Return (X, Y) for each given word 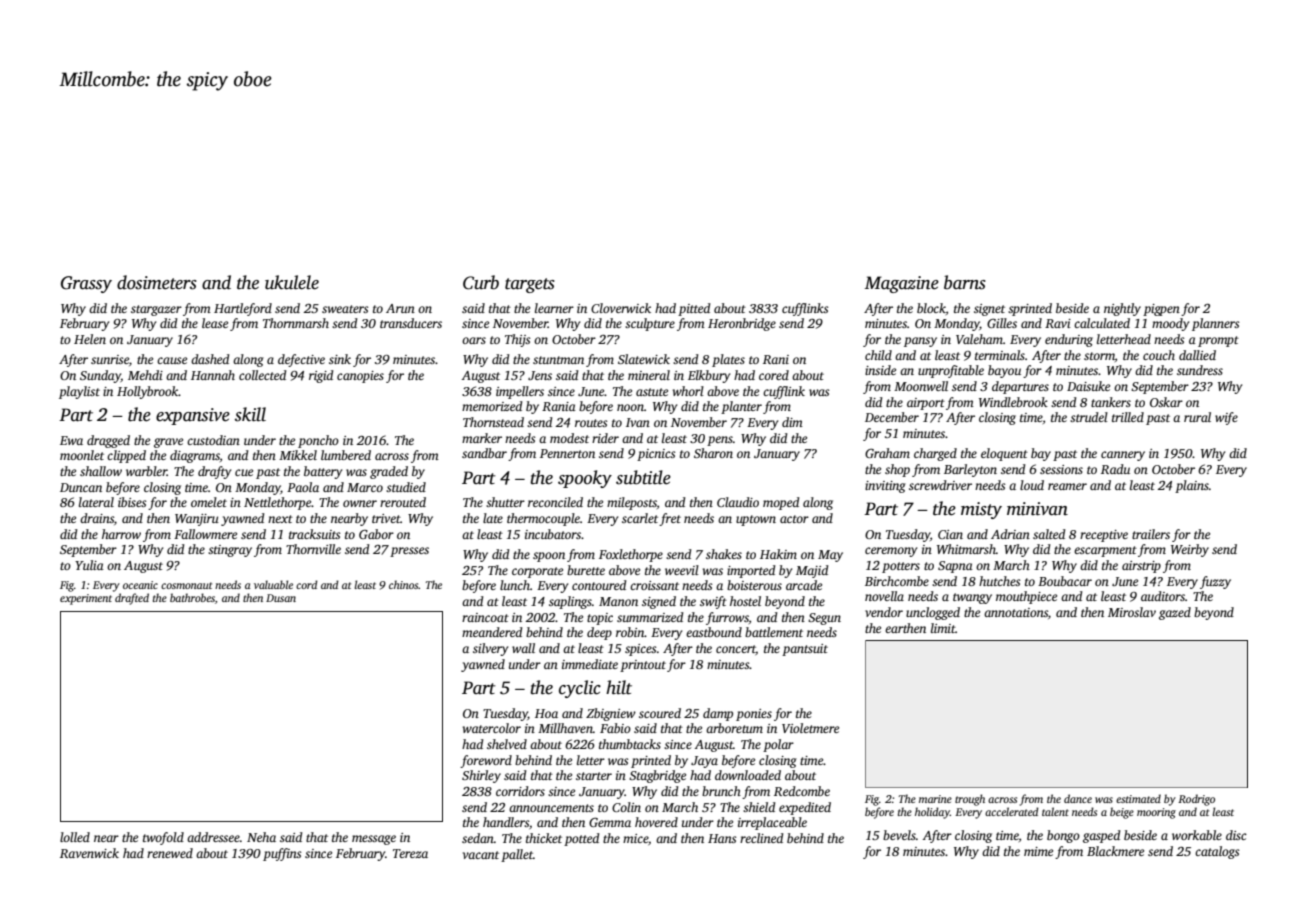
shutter (505, 502)
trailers (1151, 534)
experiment (86, 599)
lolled (75, 837)
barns (965, 282)
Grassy (86, 284)
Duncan (81, 487)
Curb (481, 282)
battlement (774, 632)
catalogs (1217, 852)
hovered (656, 822)
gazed (1175, 613)
